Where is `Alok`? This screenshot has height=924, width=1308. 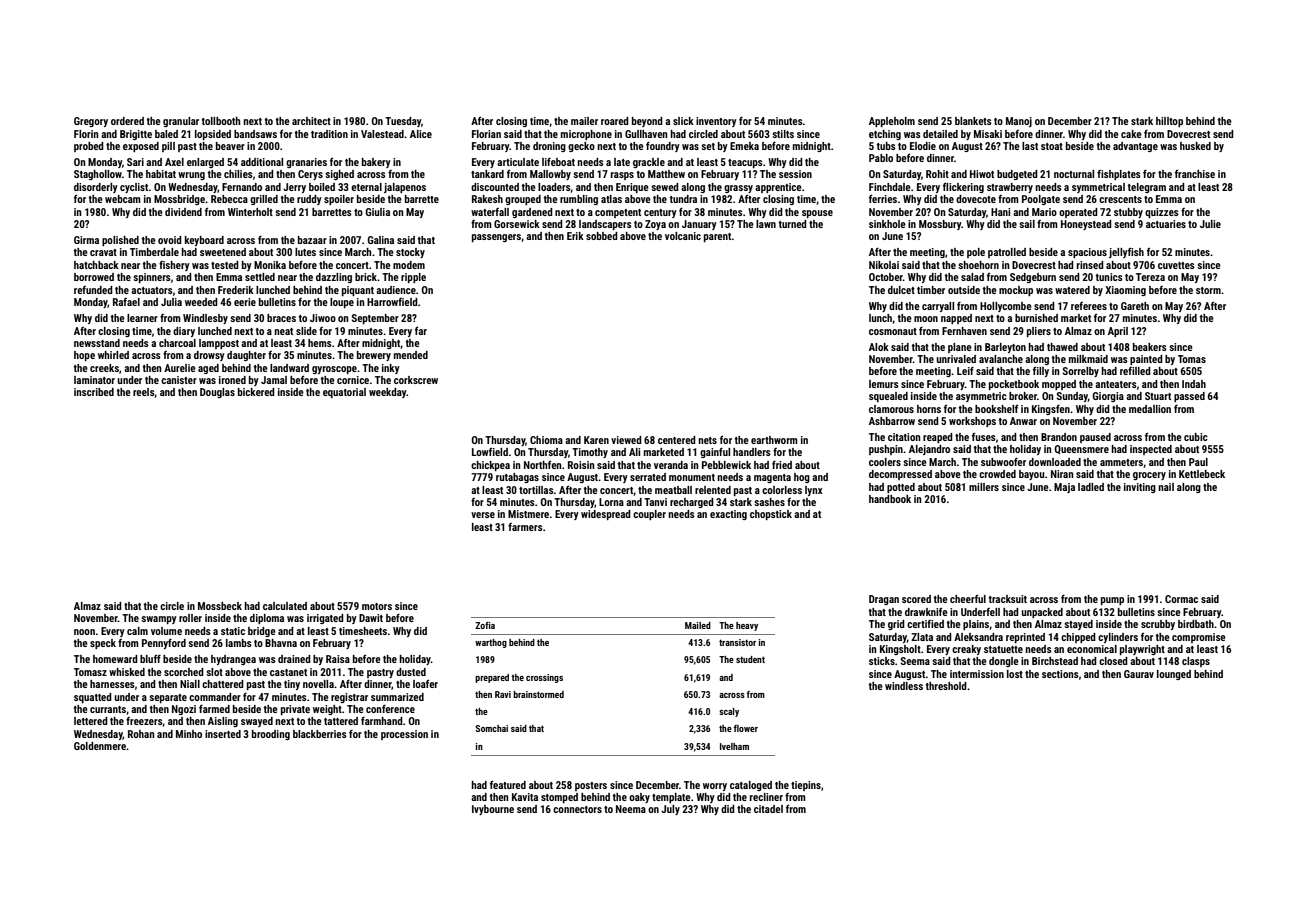 Alok is located at coordinates (879, 347).
